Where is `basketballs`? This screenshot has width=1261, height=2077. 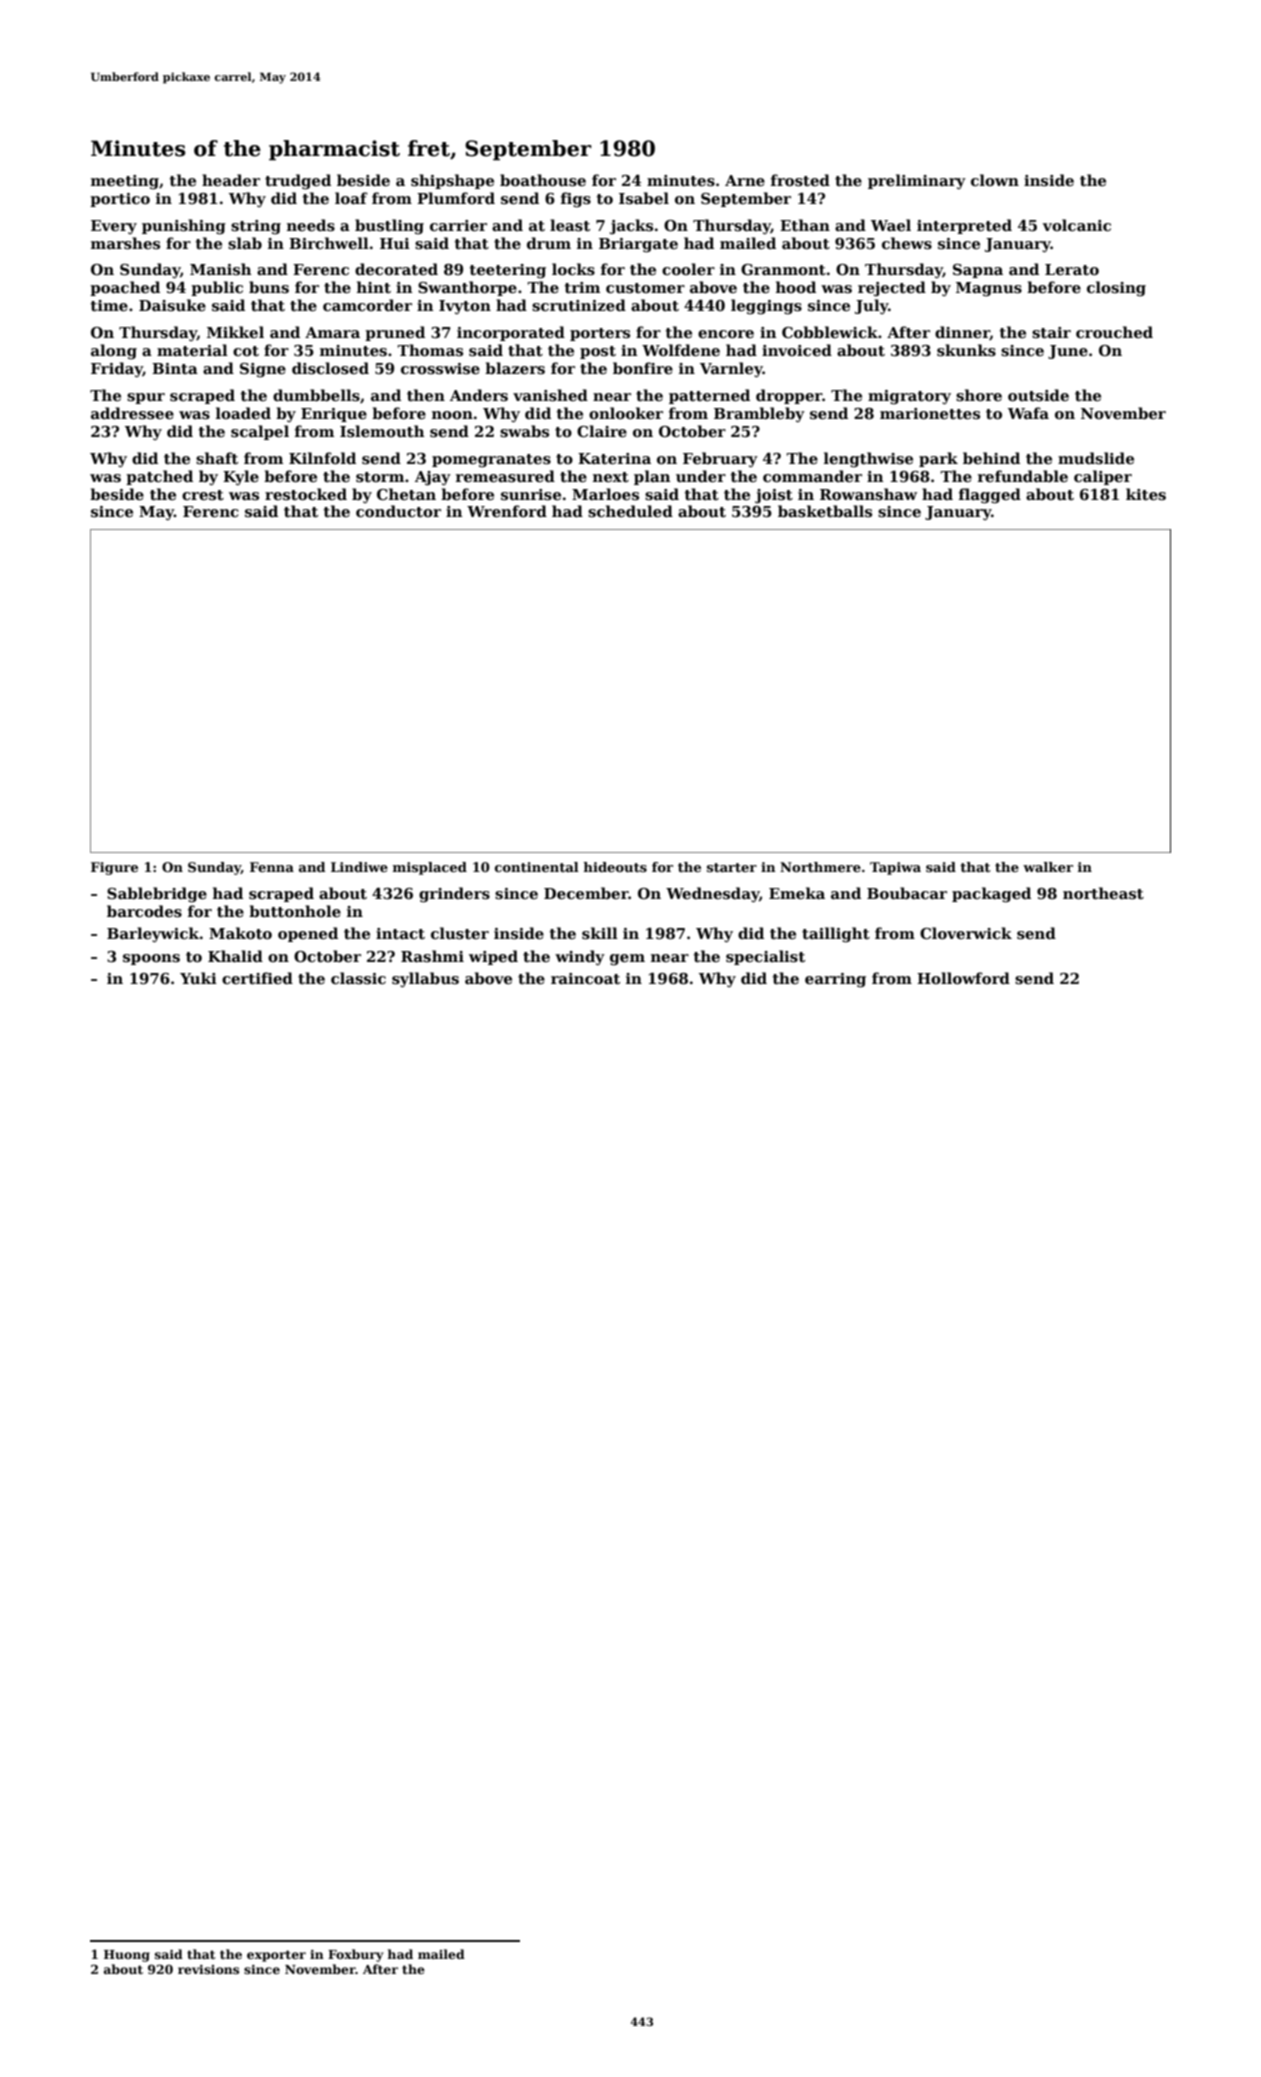 basketballs is located at coordinates (825, 511).
